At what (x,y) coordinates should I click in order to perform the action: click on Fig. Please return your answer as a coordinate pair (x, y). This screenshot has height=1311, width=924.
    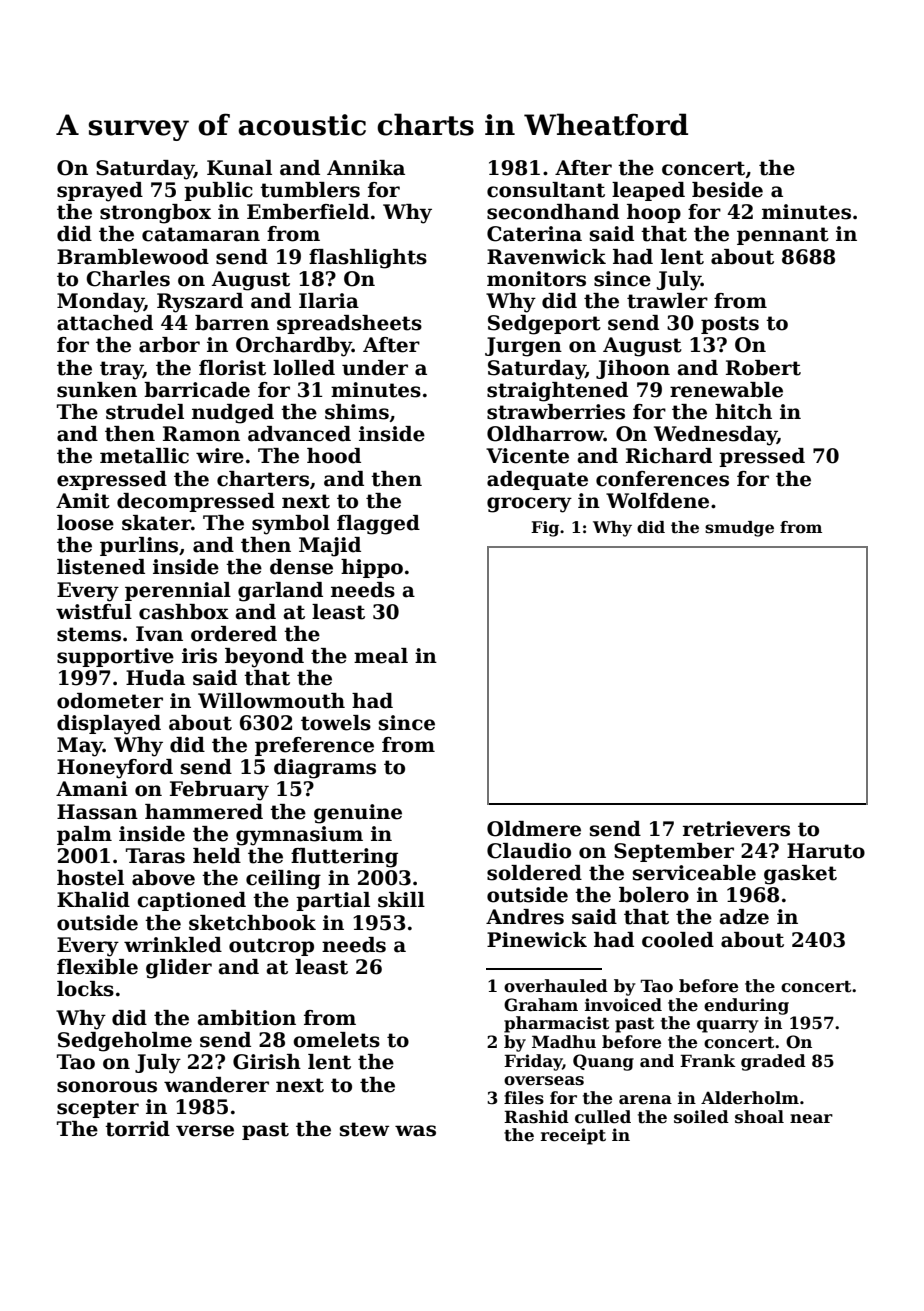
    Looking at the image, I should click on (545, 529).
